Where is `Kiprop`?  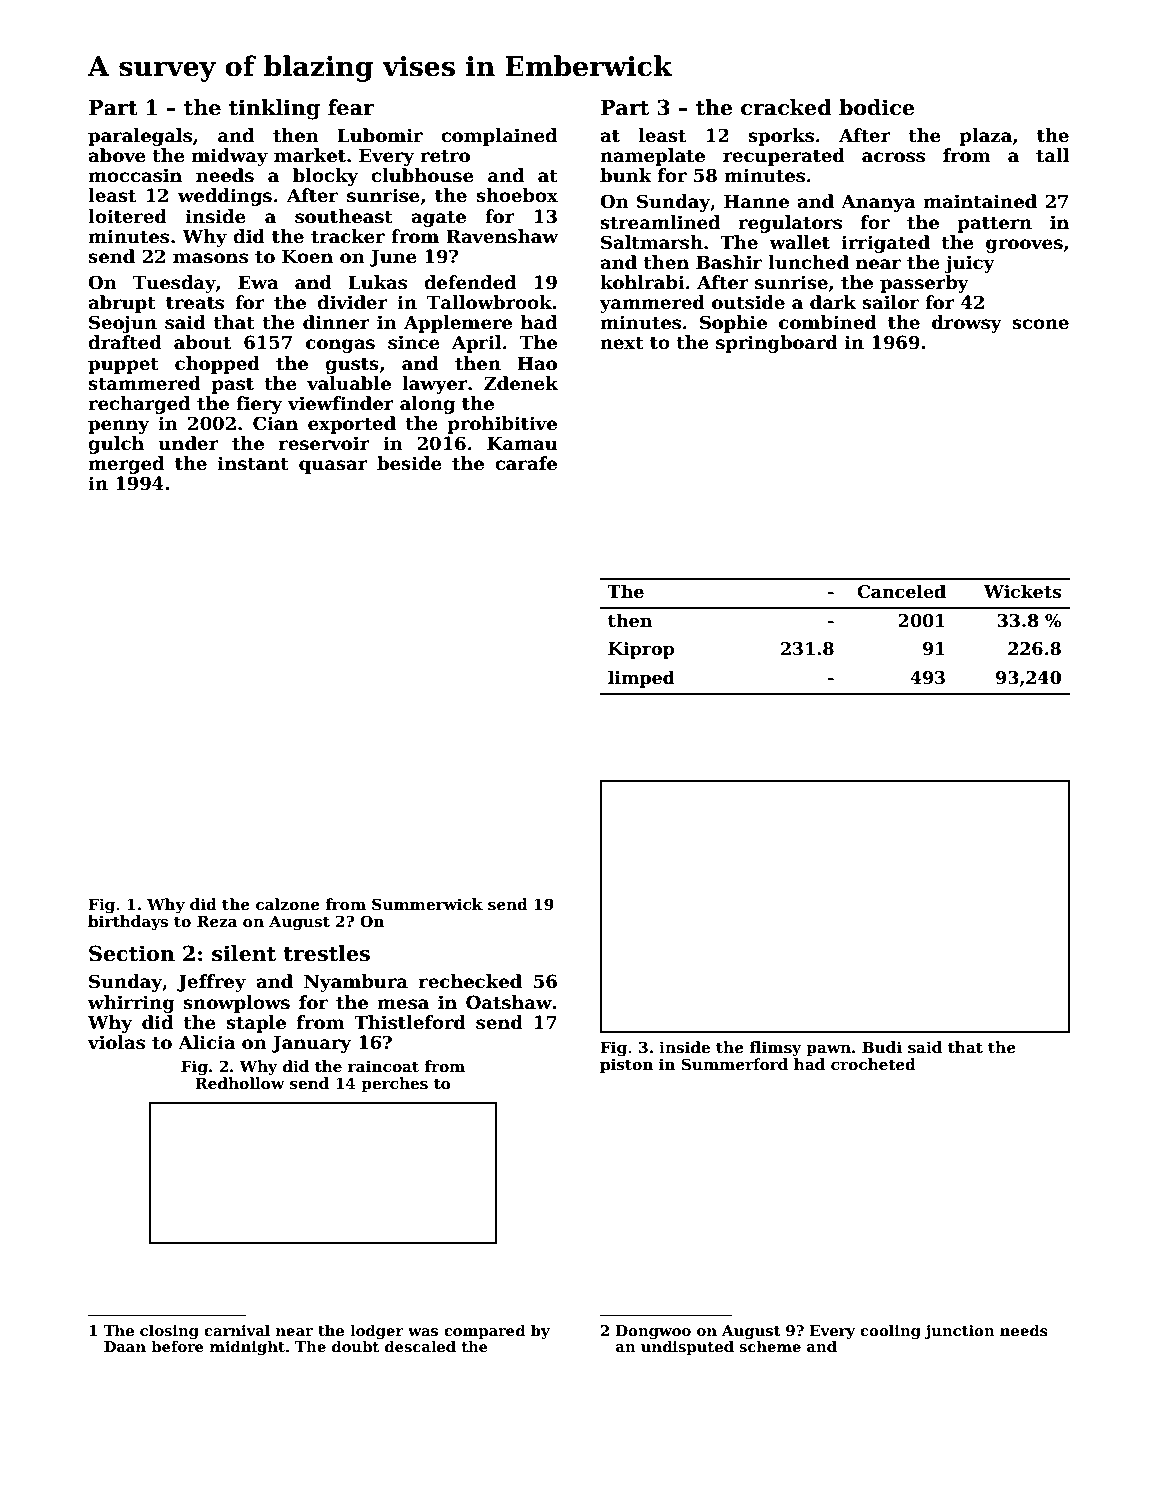
Kiprop is located at coordinates (641, 650).
